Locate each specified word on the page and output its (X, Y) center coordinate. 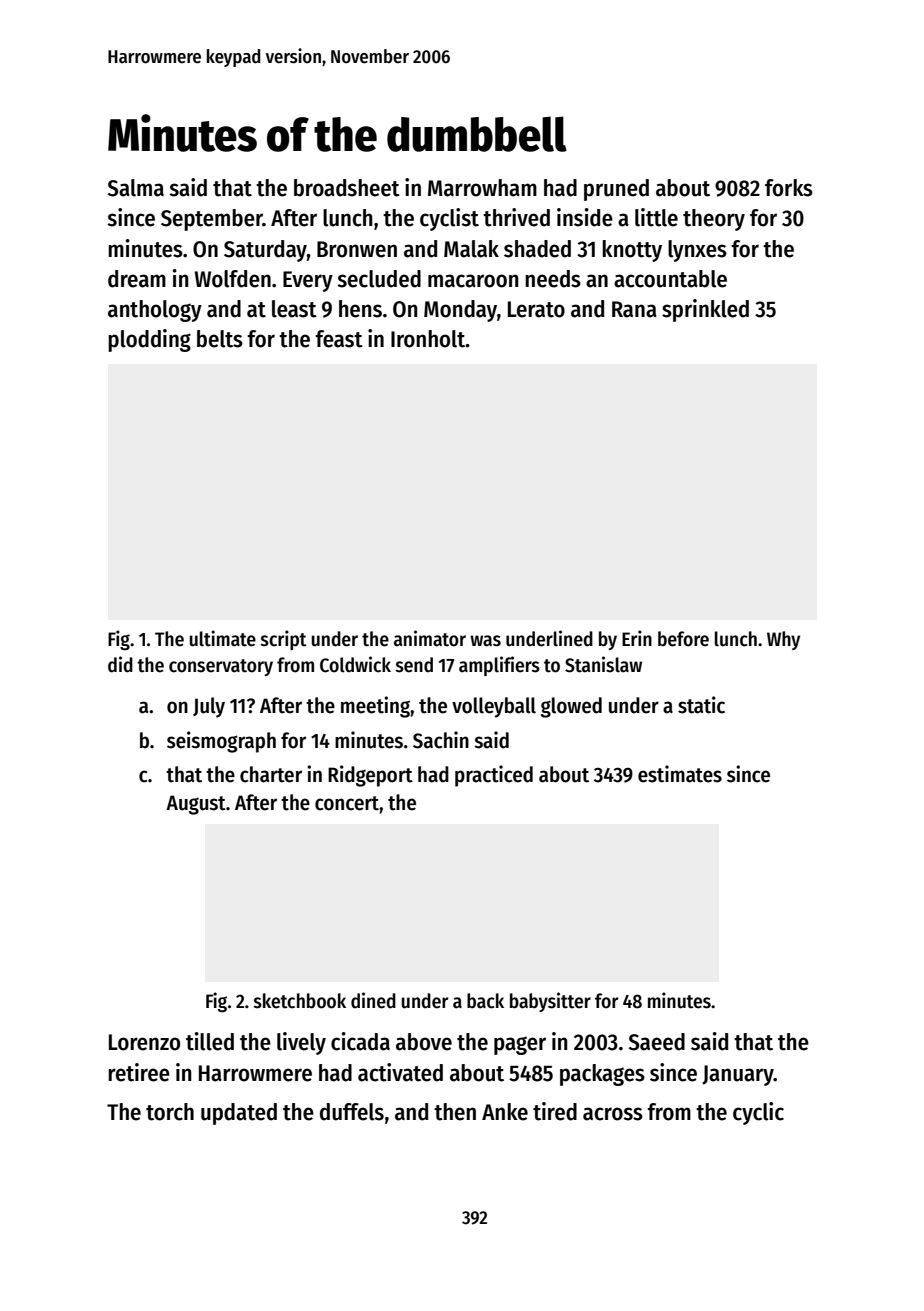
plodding (149, 340)
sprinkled (705, 310)
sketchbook (300, 1001)
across (613, 1114)
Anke (505, 1112)
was (485, 641)
